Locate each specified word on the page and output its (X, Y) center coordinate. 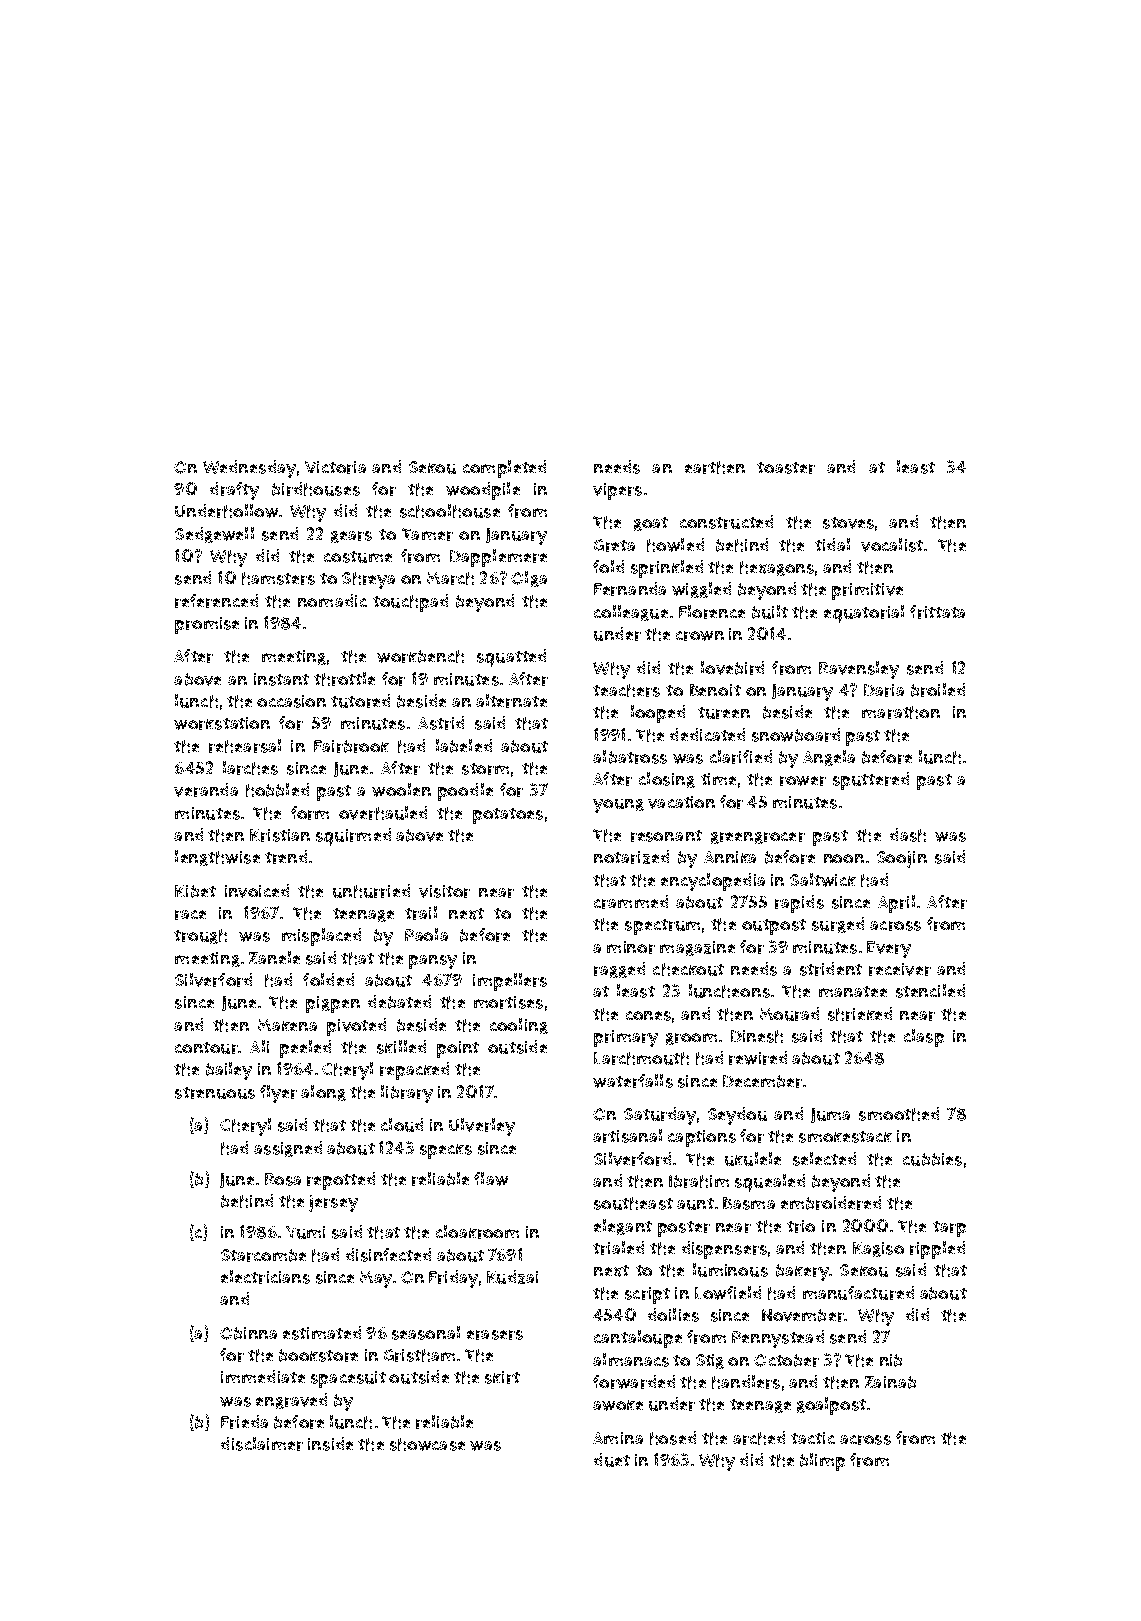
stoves (848, 523)
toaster (786, 468)
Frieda (244, 1422)
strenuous (215, 1093)
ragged (619, 970)
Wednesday (249, 469)
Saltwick (823, 880)
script (647, 1295)
